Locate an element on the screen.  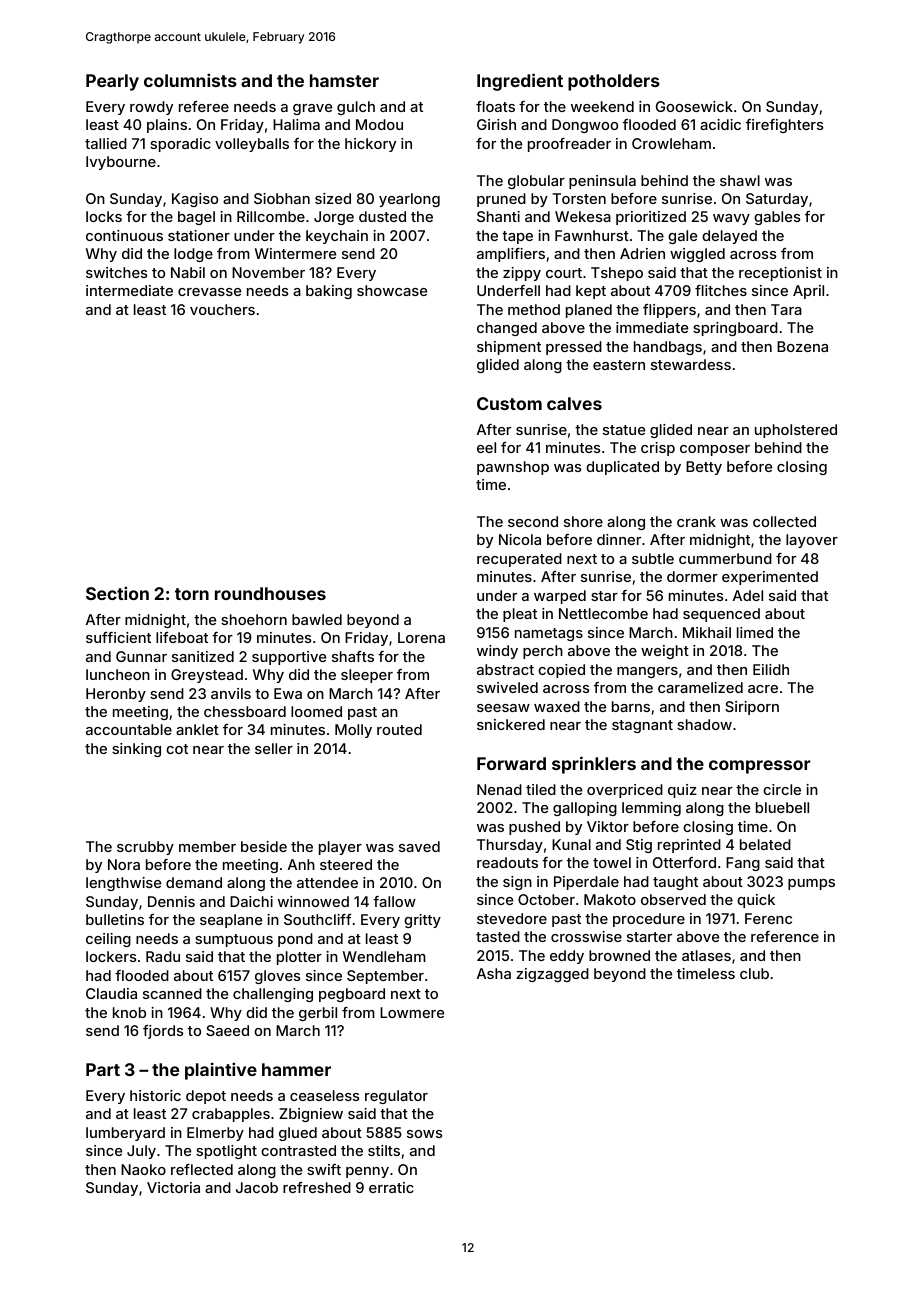
locks is located at coordinates (104, 216).
